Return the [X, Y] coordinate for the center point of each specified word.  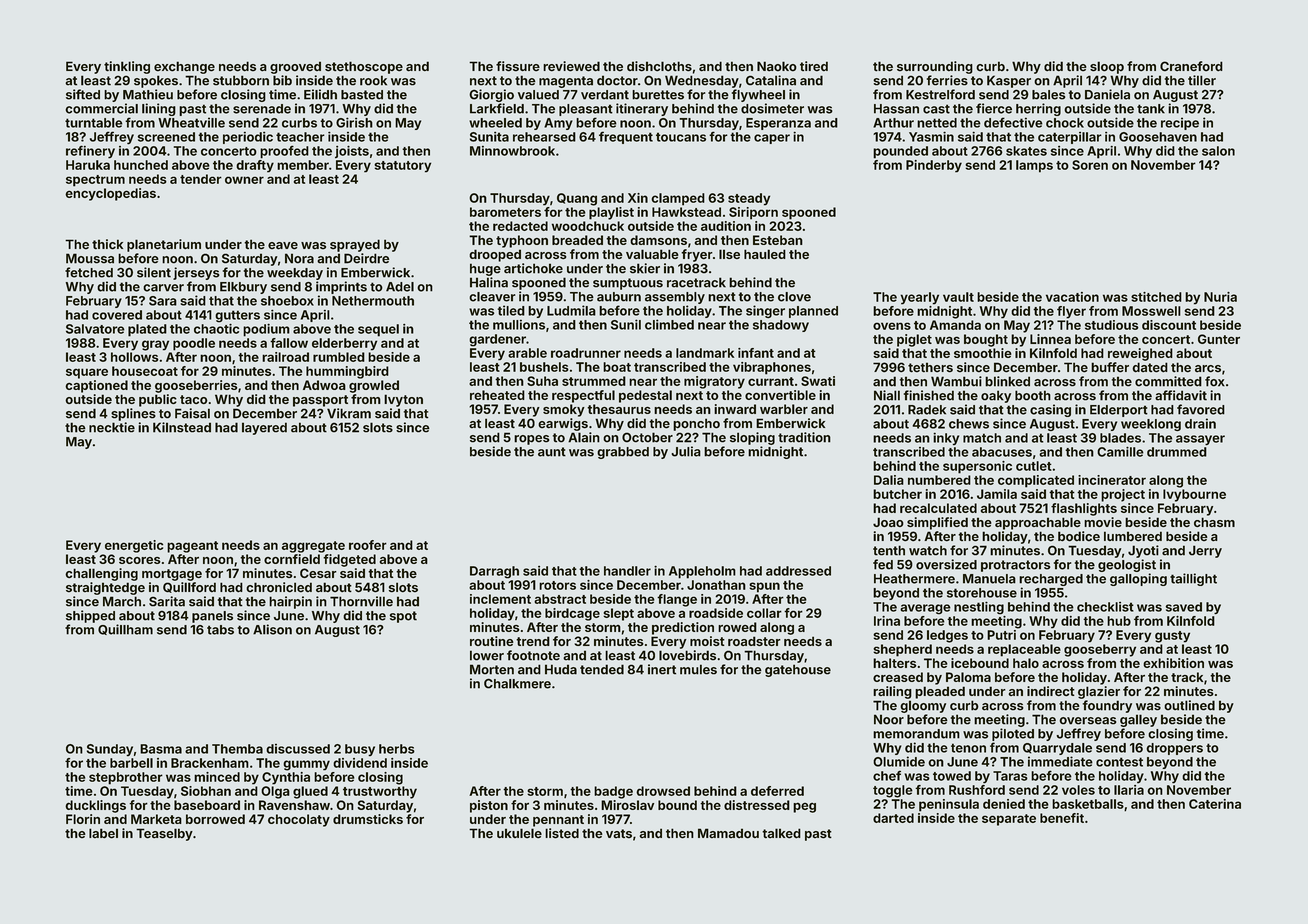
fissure [518, 66]
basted [362, 95]
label [103, 833]
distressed [757, 805]
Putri [1001, 635]
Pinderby [934, 166]
